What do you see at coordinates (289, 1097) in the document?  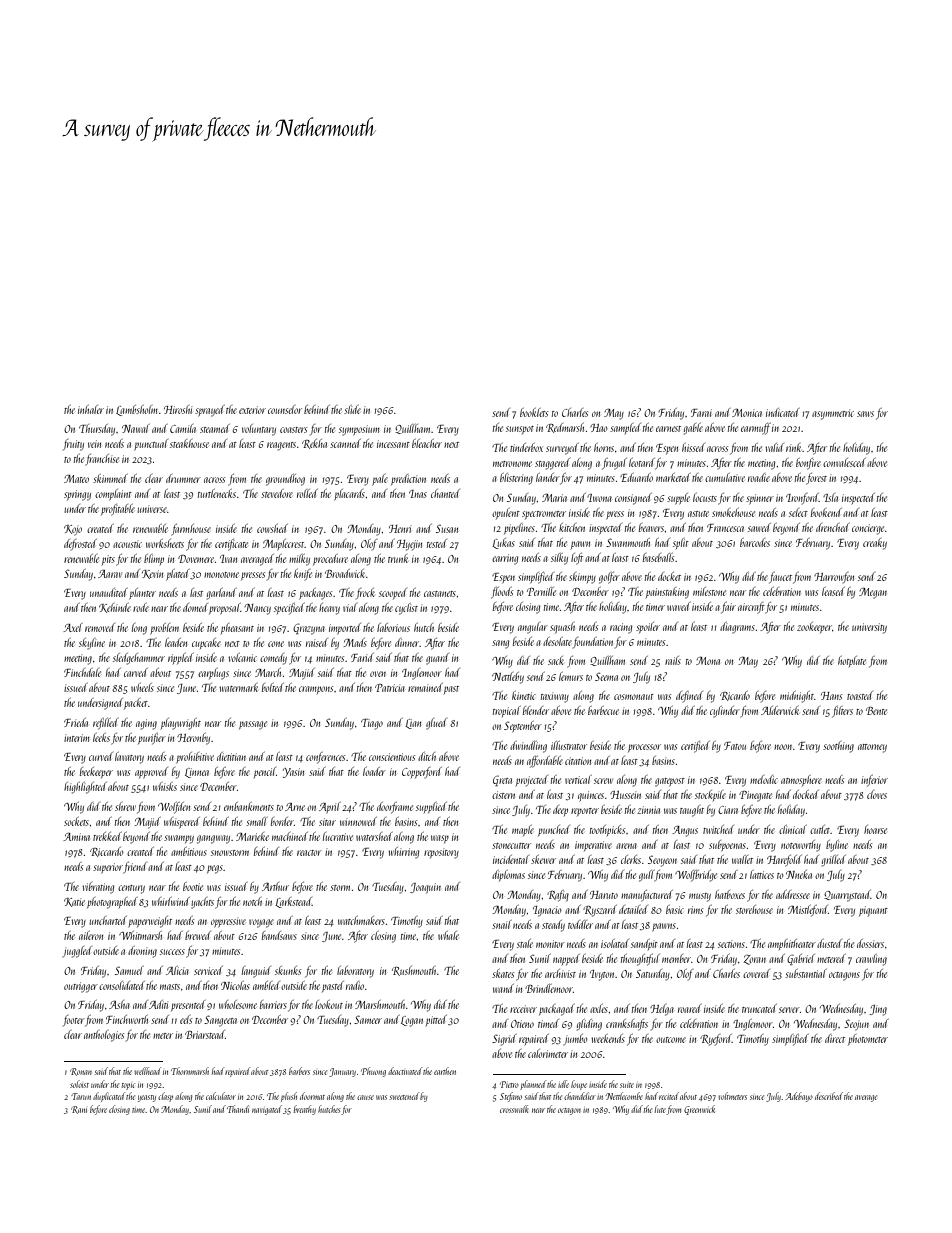 I see `plush` at bounding box center [289, 1097].
